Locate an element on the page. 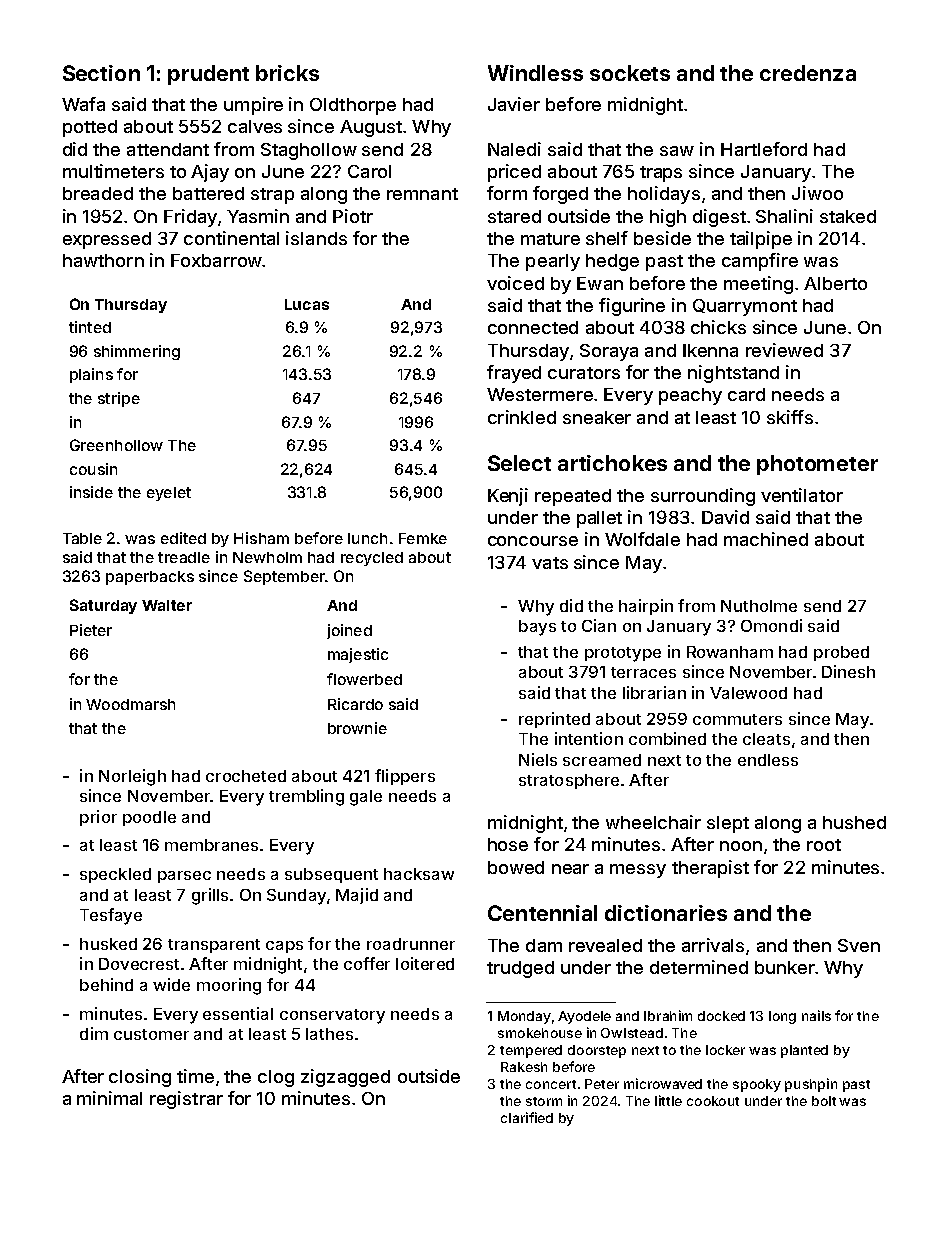  Hartleford is located at coordinates (764, 149).
